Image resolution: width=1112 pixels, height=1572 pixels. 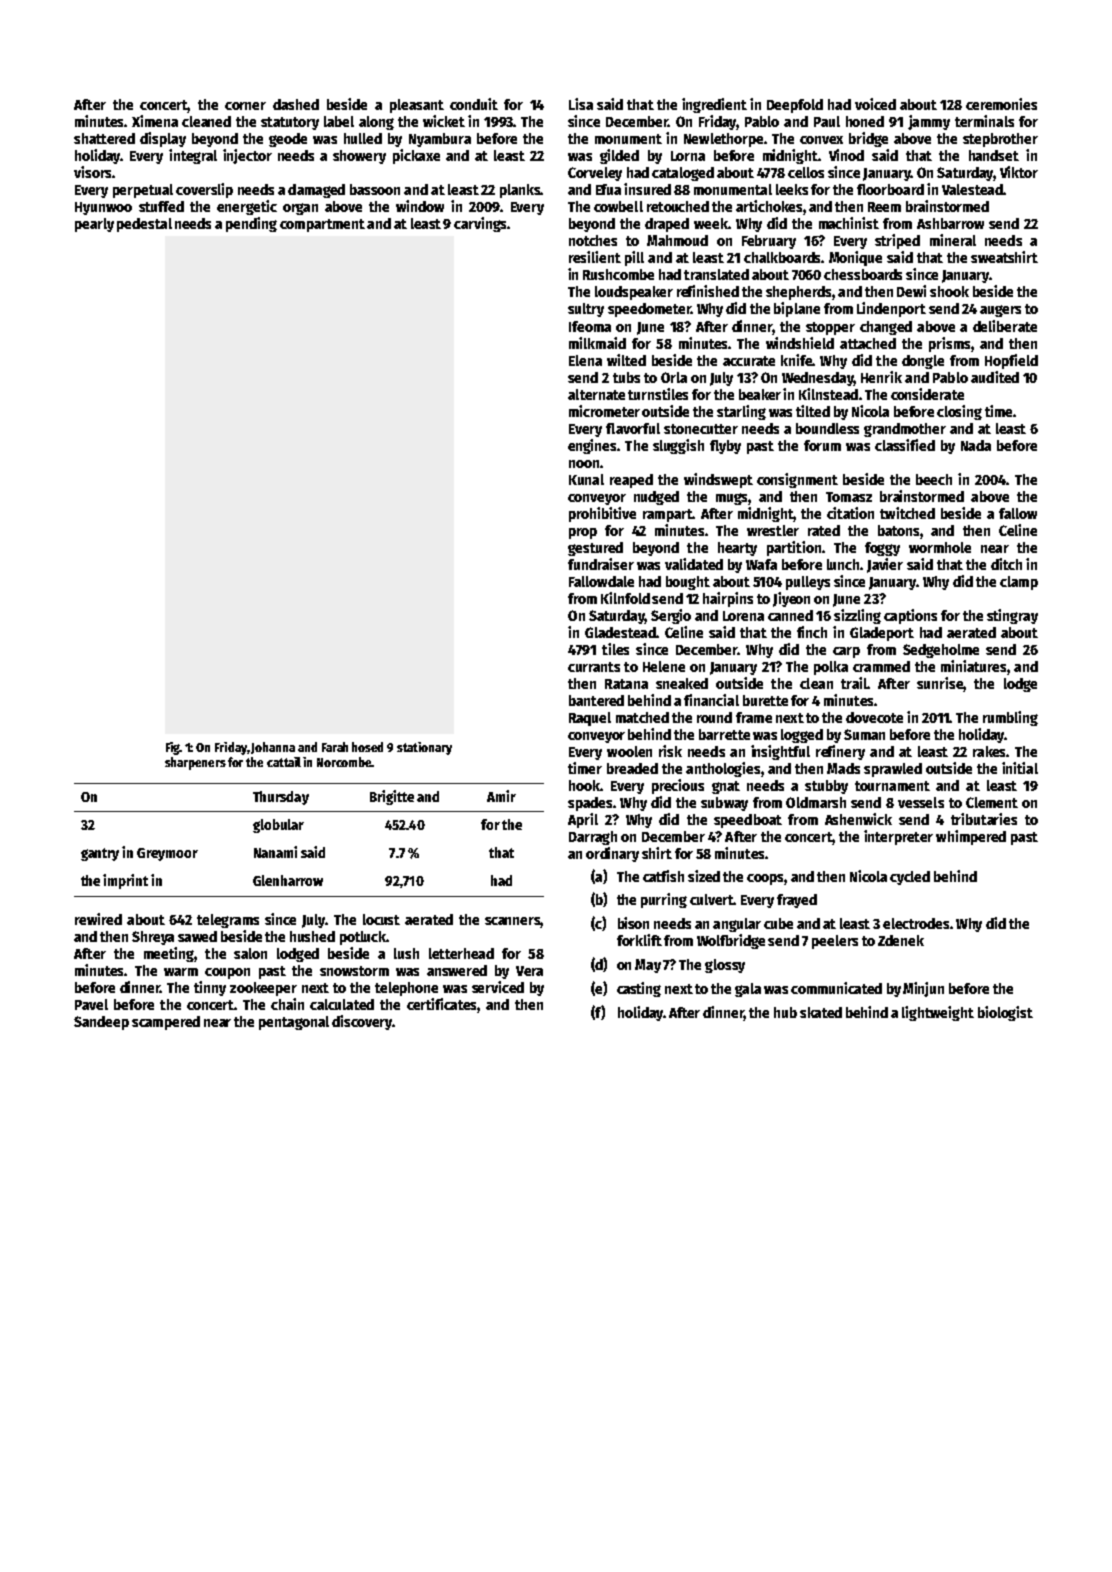 I want to click on biologist, so click(x=1005, y=1013).
